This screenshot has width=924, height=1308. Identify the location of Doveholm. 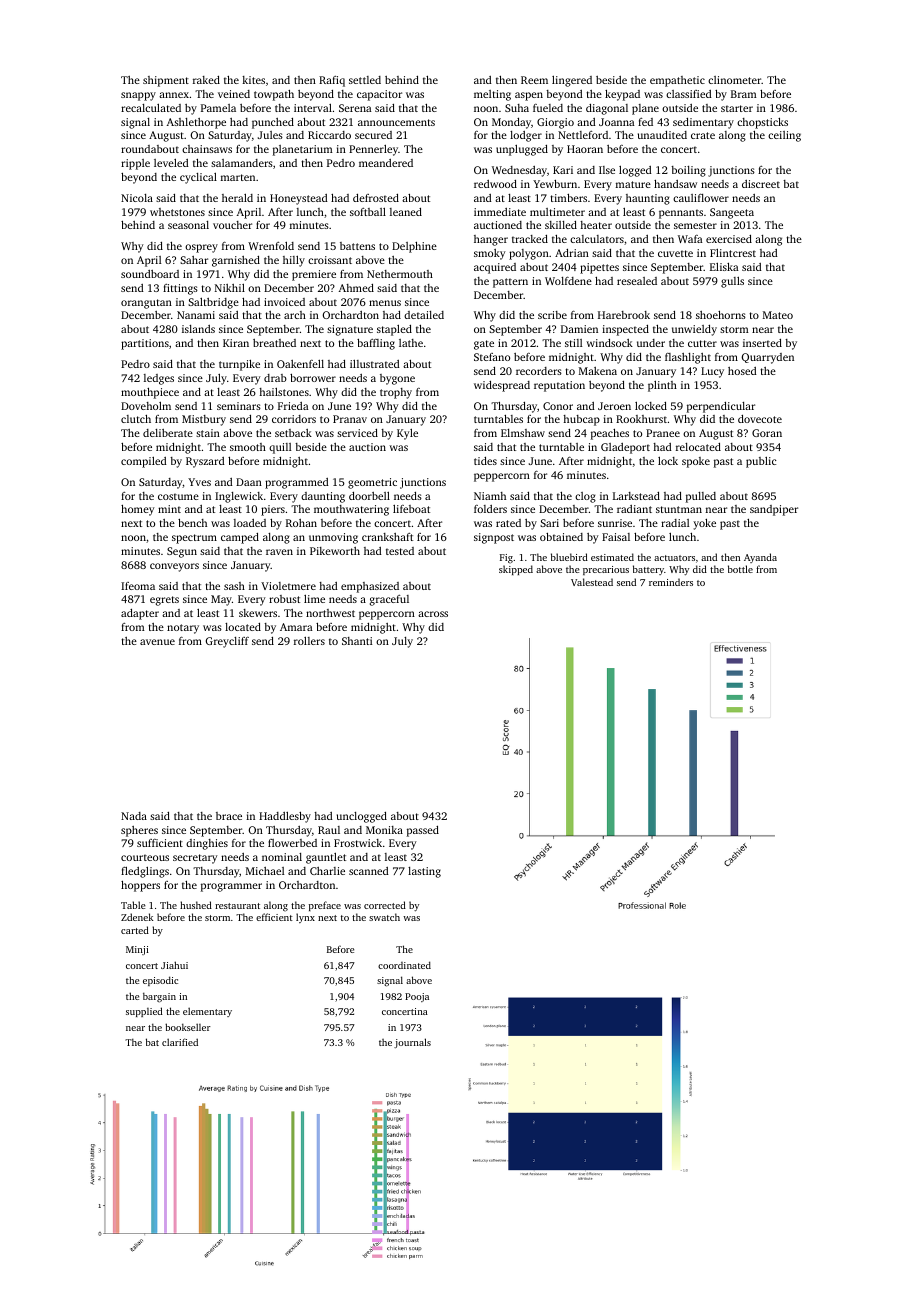
(146, 406).
